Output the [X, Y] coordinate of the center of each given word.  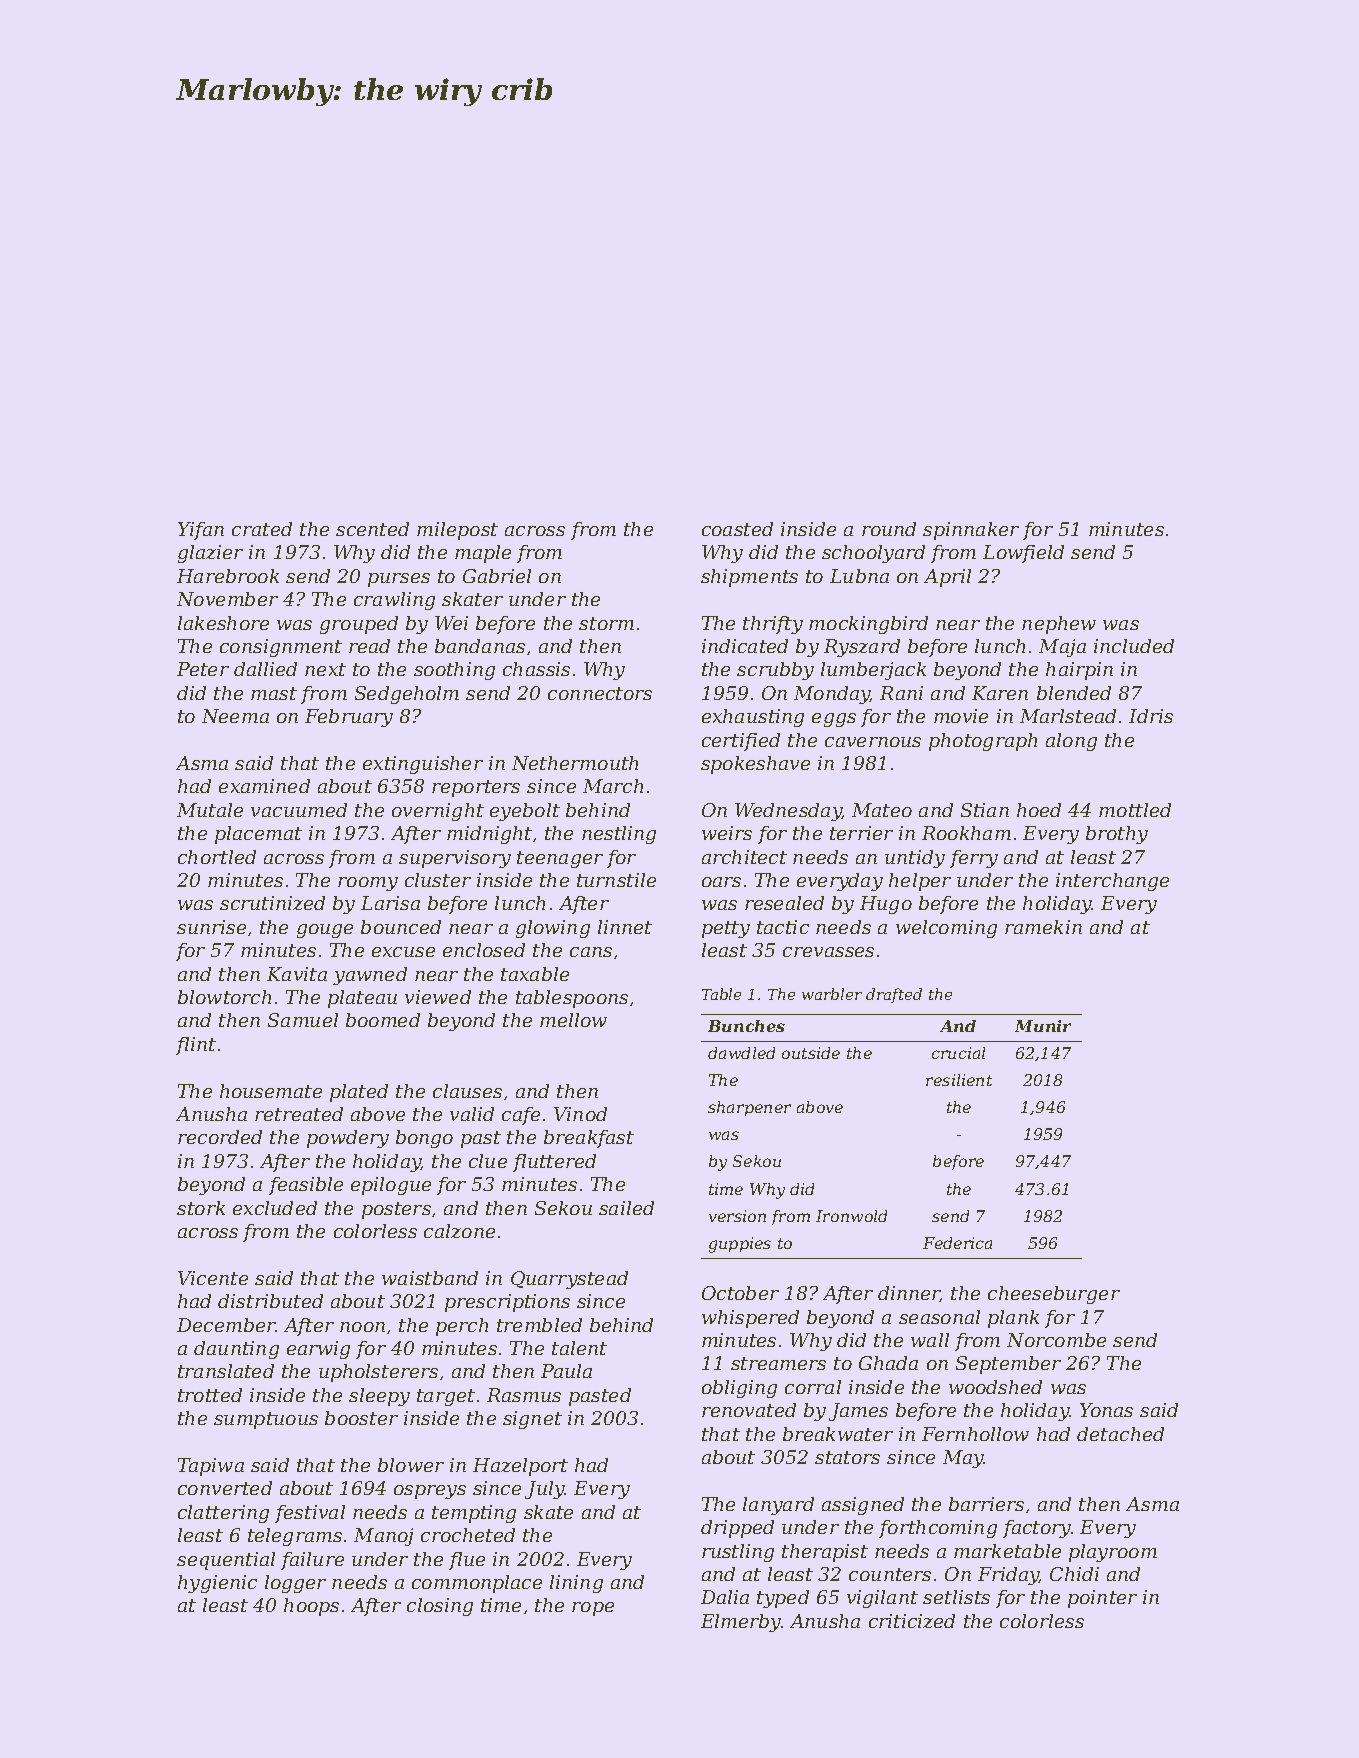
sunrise [211, 927]
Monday [832, 695]
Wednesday [788, 812]
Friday [1008, 1576]
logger [295, 1584]
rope [593, 1609]
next [325, 669]
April [947, 578]
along [1071, 742]
